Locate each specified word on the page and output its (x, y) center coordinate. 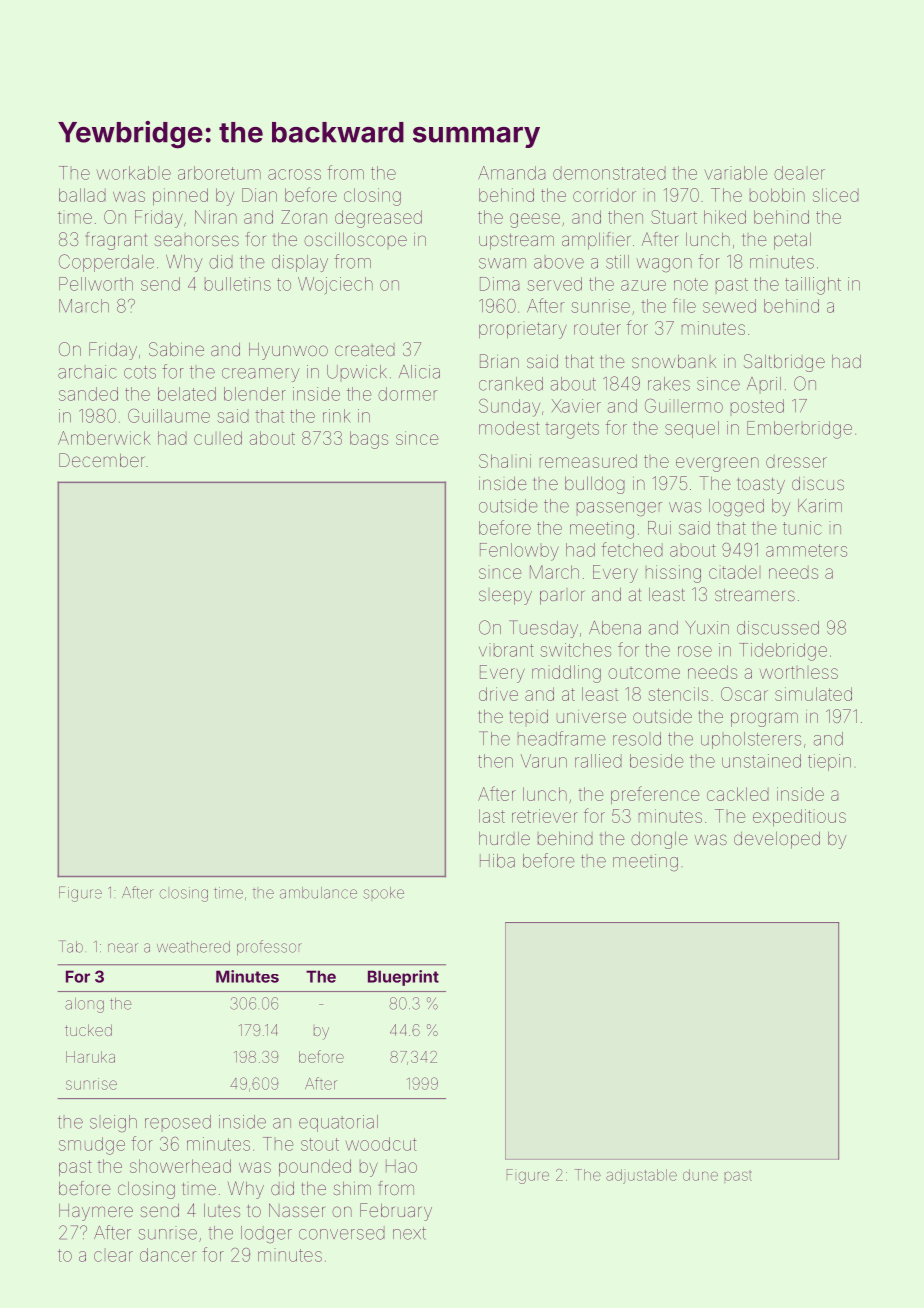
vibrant (506, 650)
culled (218, 438)
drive (498, 694)
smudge (92, 1146)
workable (134, 173)
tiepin (829, 762)
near (123, 948)
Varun (544, 761)
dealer (799, 173)
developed (777, 840)
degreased (378, 219)
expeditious (799, 817)
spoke (384, 893)
